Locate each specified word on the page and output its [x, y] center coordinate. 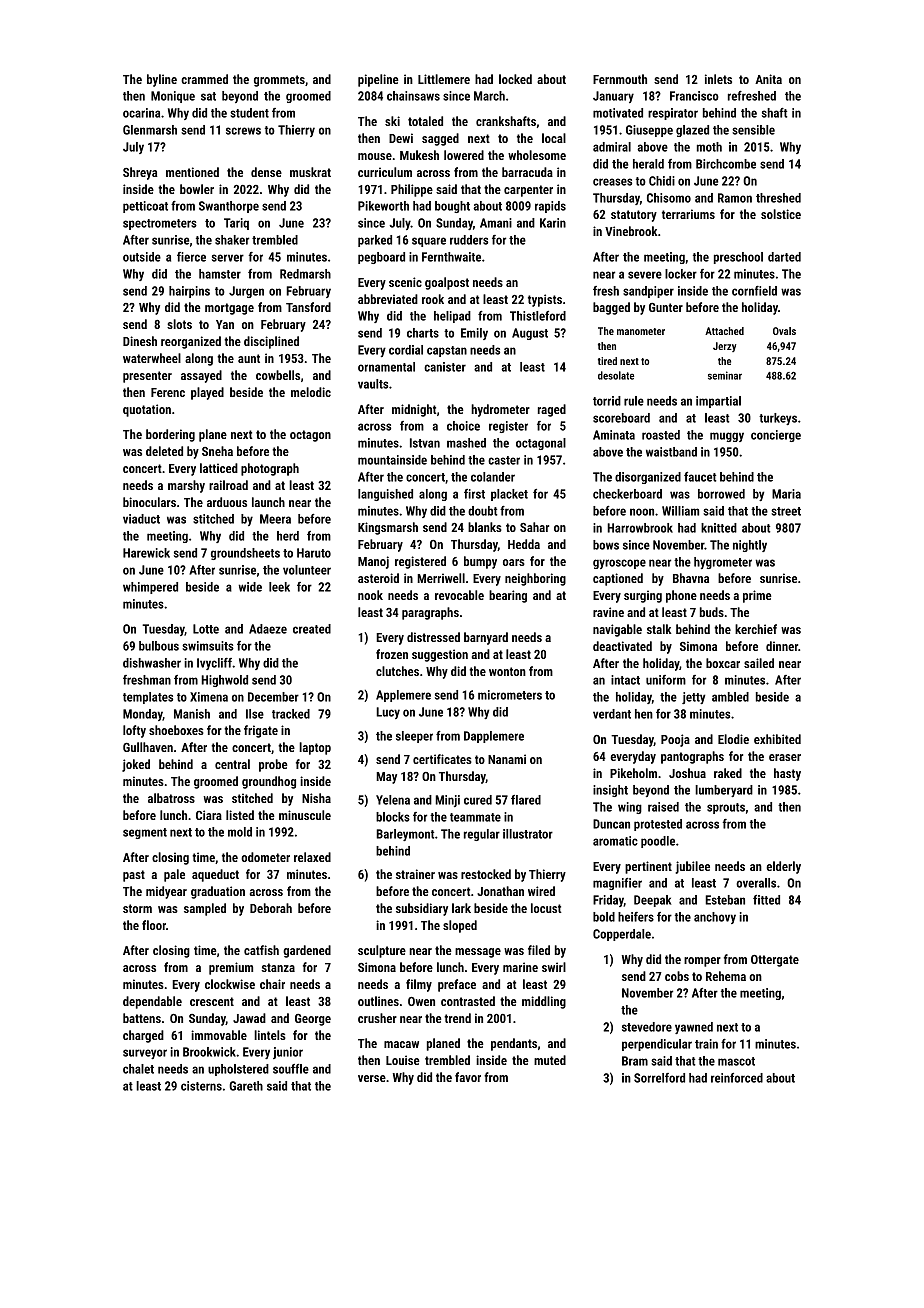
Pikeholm [633, 773]
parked [375, 241]
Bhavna [691, 578]
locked [515, 79]
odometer [265, 857]
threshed [778, 198]
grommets [279, 81]
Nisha [316, 798]
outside [142, 257]
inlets [718, 79]
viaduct [141, 519]
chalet [138, 1069]
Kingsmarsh [388, 528]
